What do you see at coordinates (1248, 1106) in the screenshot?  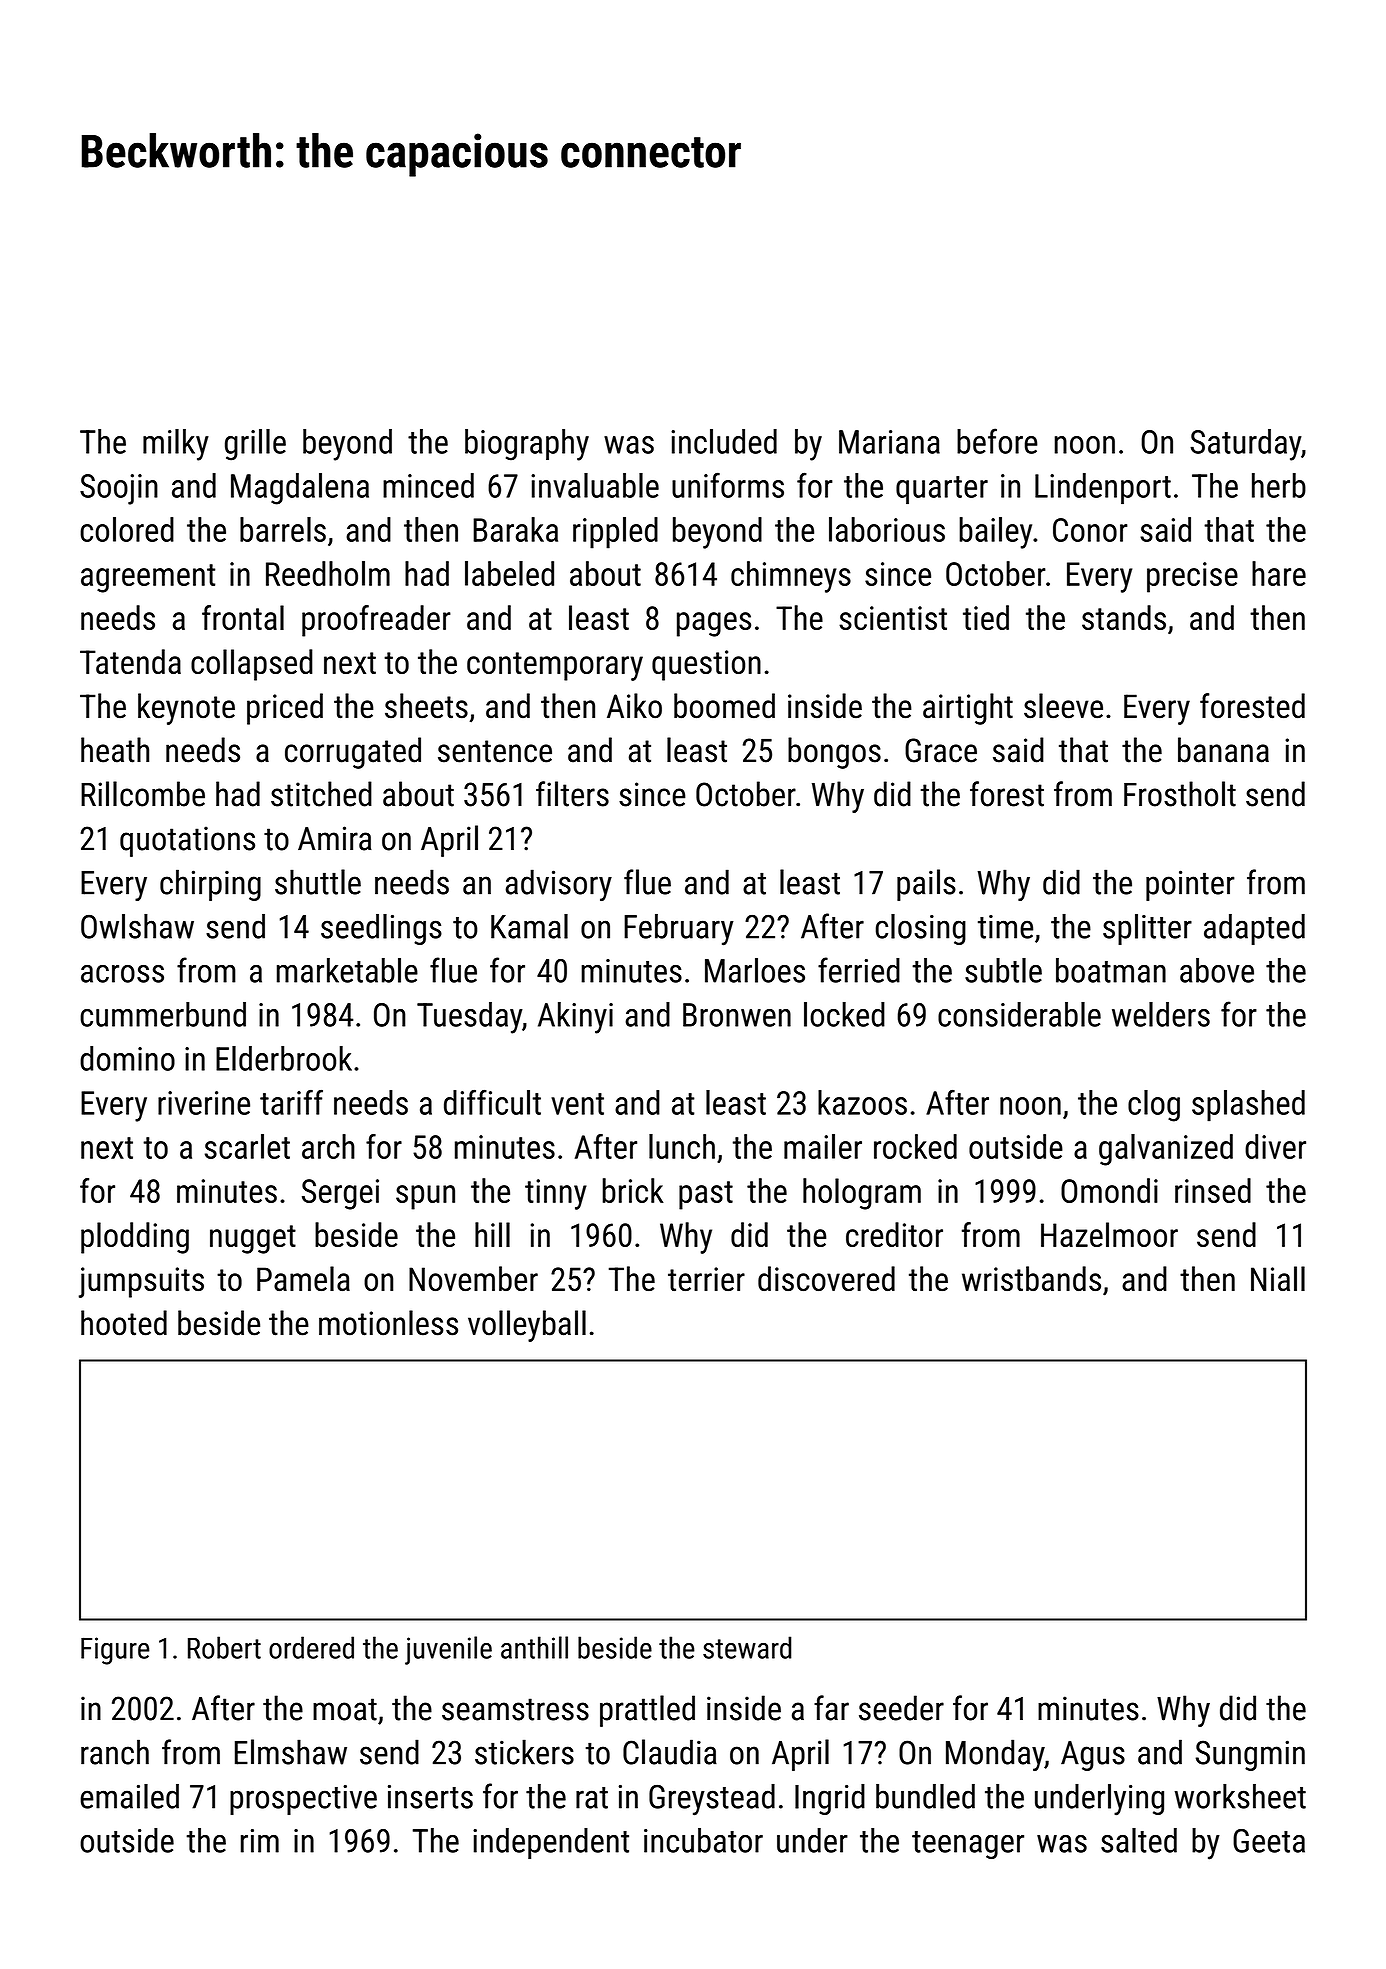 I see `splashed` at bounding box center [1248, 1106].
